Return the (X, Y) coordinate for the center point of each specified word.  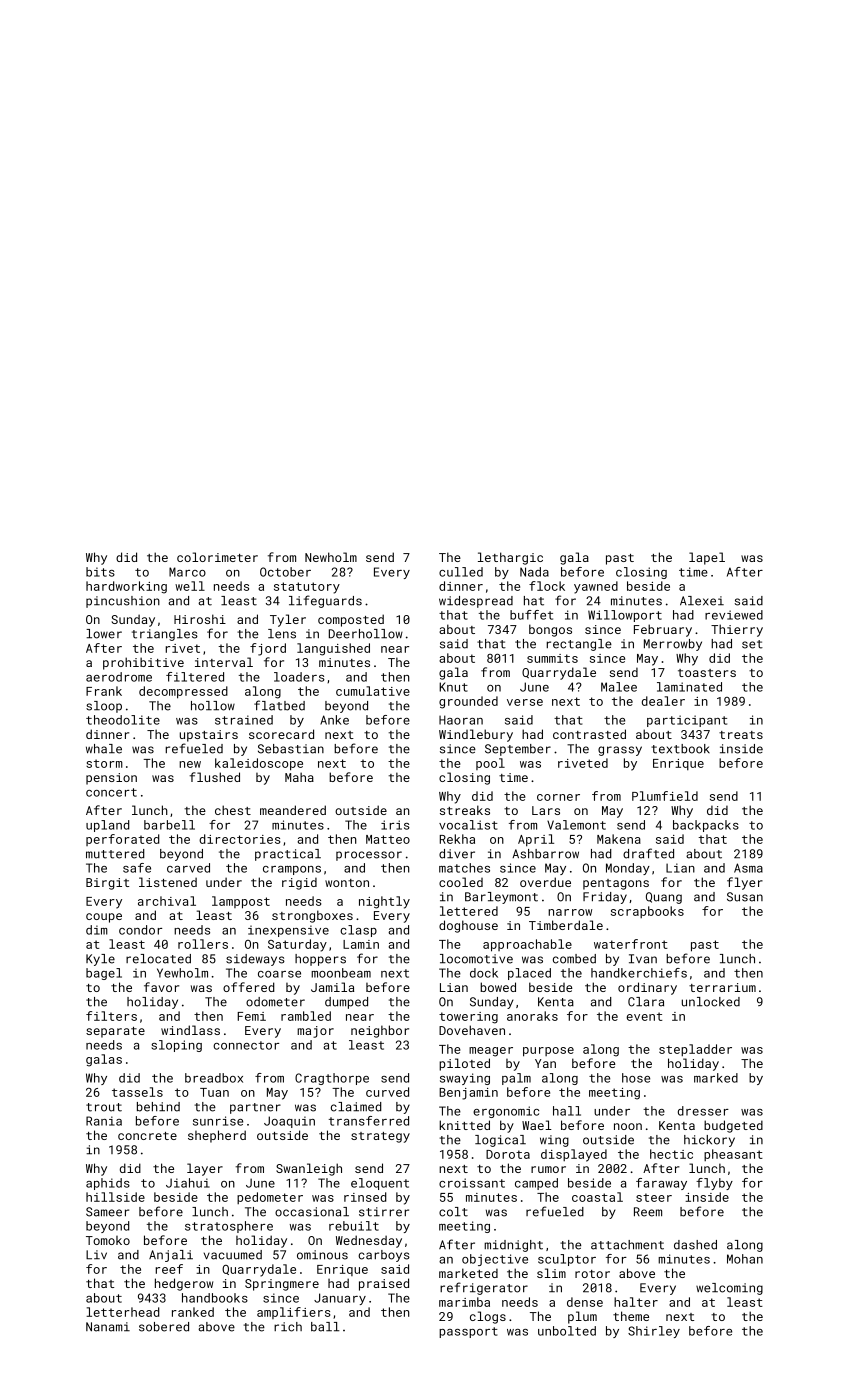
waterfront (631, 944)
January (340, 1299)
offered (249, 987)
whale (104, 749)
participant (687, 721)
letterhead (123, 1312)
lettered (469, 911)
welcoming (729, 1289)
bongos (550, 630)
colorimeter (217, 557)
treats (741, 735)
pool (490, 764)
